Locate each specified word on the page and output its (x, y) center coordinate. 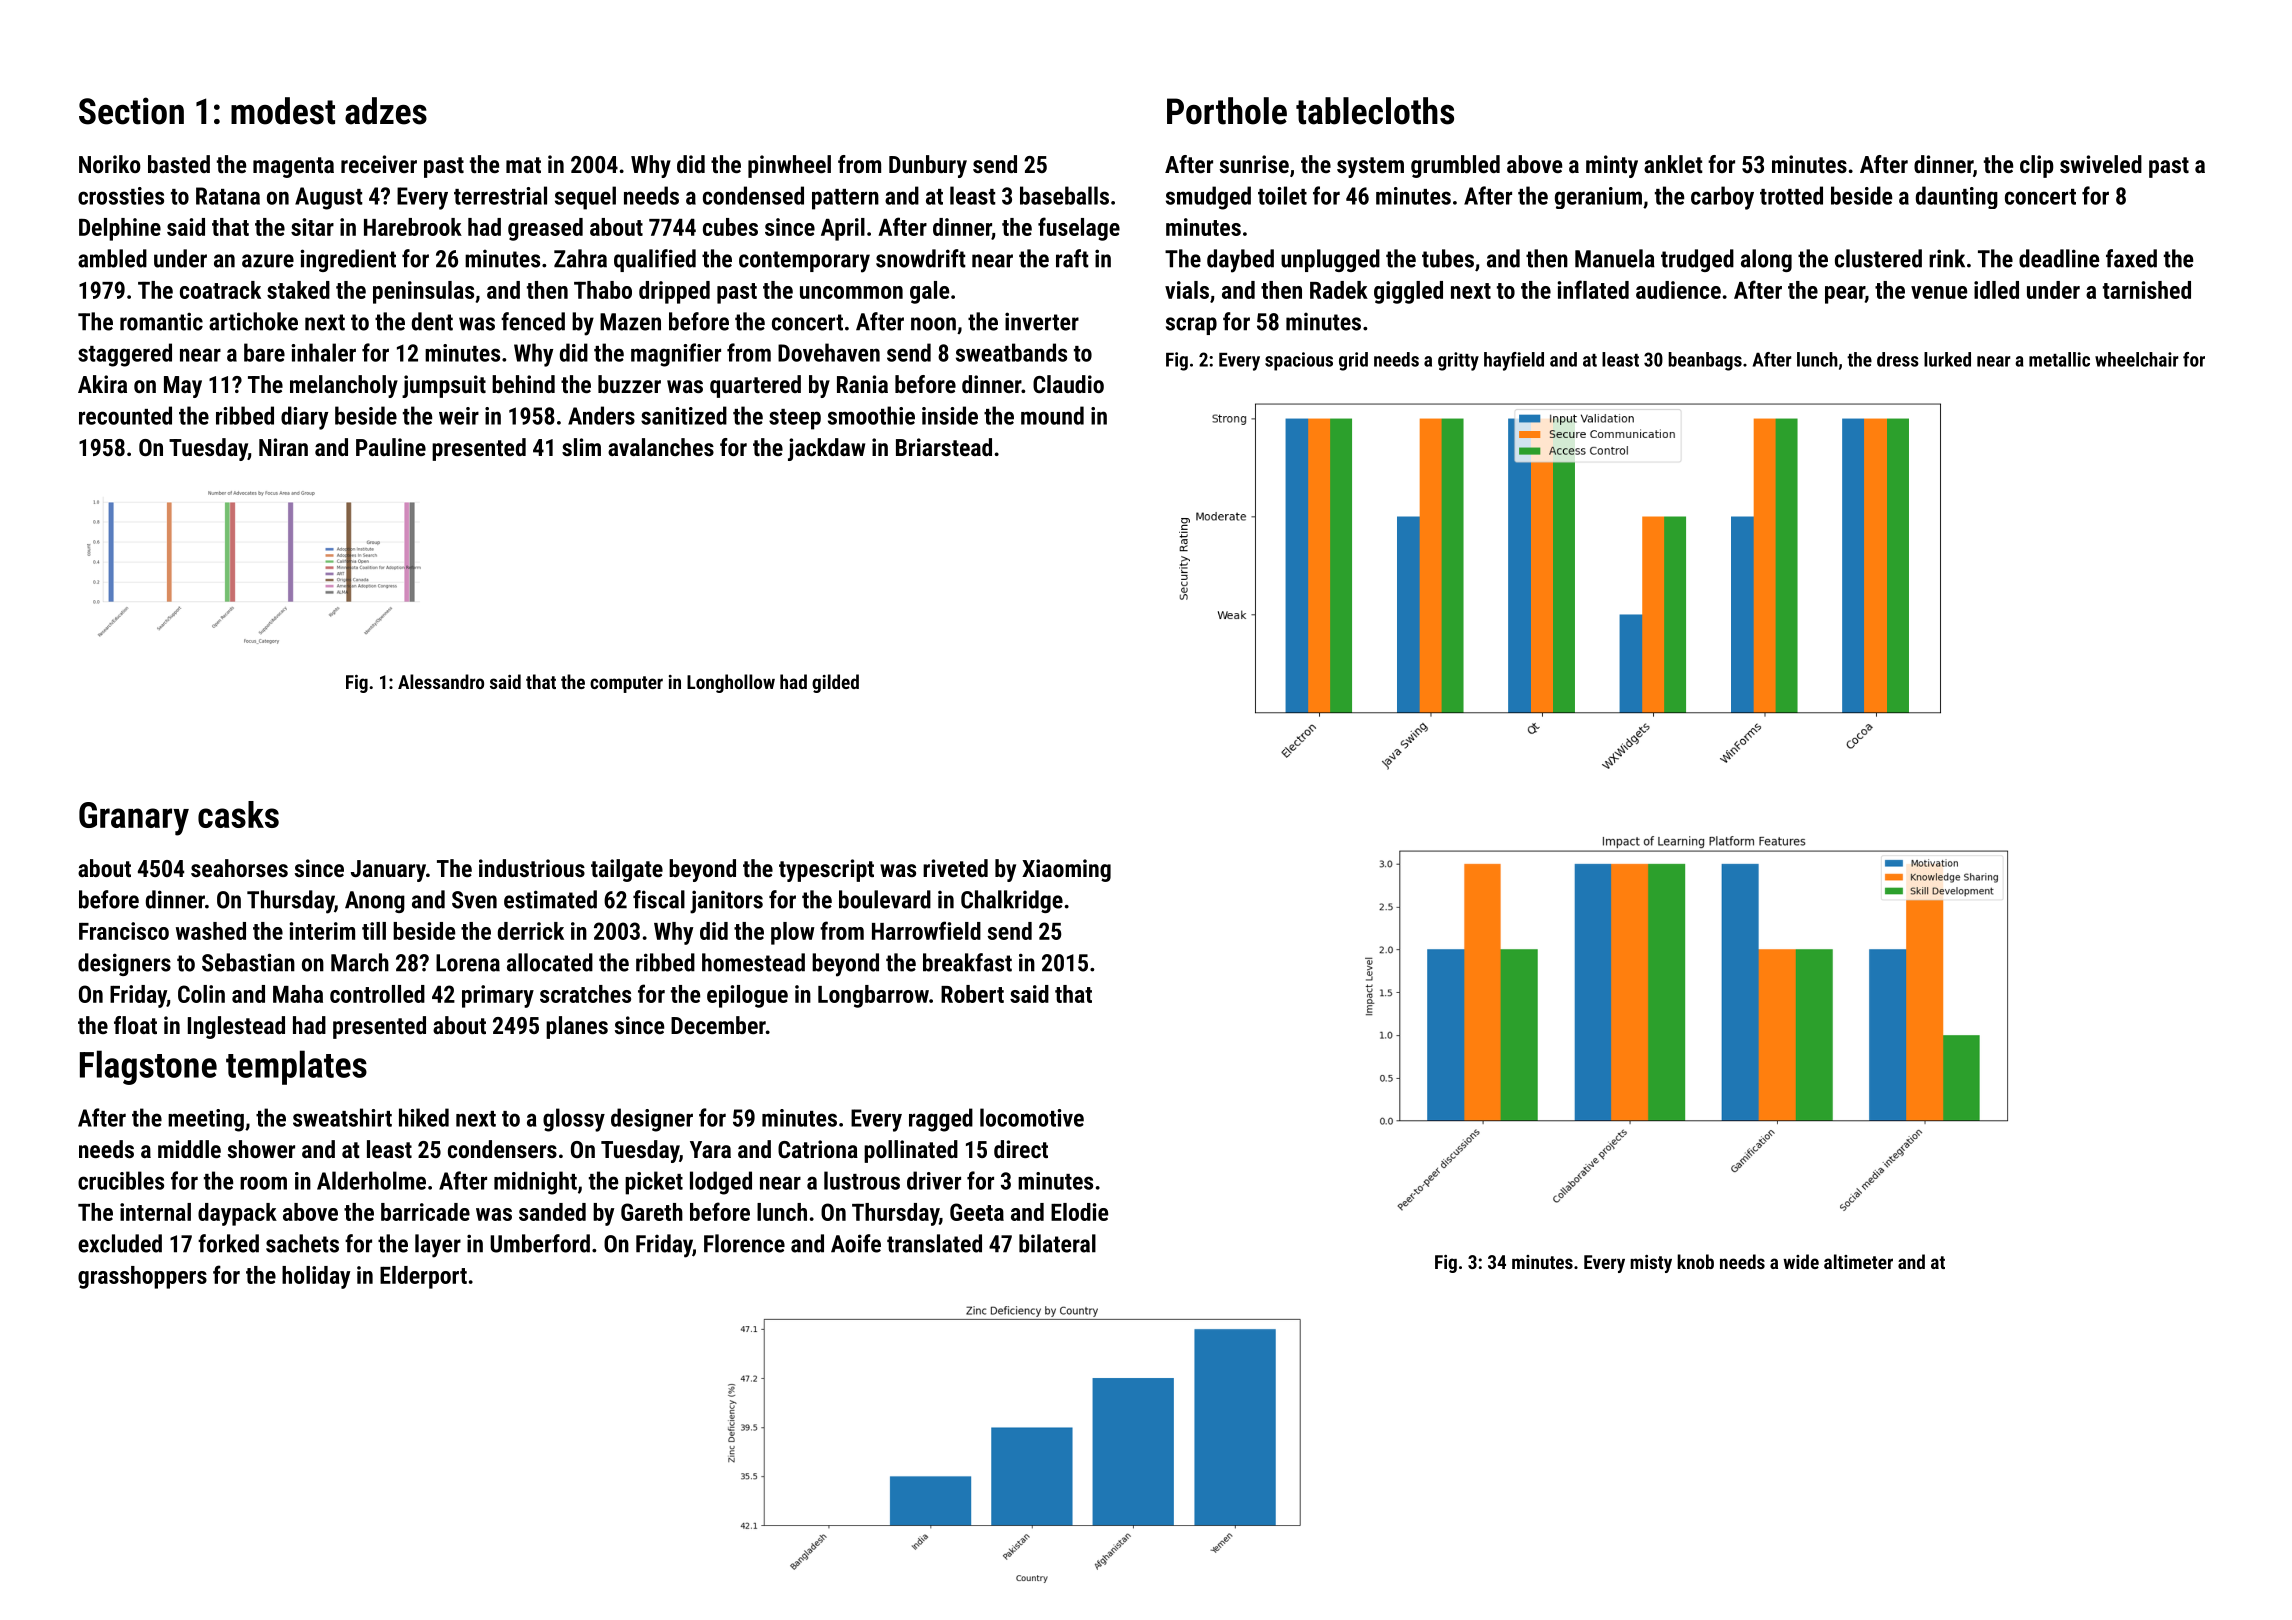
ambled (112, 258)
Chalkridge (1012, 901)
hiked (424, 1117)
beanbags (1705, 361)
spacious (1299, 361)
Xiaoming (1066, 870)
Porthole (1227, 111)
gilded (835, 683)
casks (238, 814)
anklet (1673, 164)
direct (1021, 1149)
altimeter (1858, 1261)
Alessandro (441, 681)
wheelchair (2137, 359)
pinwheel (789, 166)
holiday (316, 1277)
